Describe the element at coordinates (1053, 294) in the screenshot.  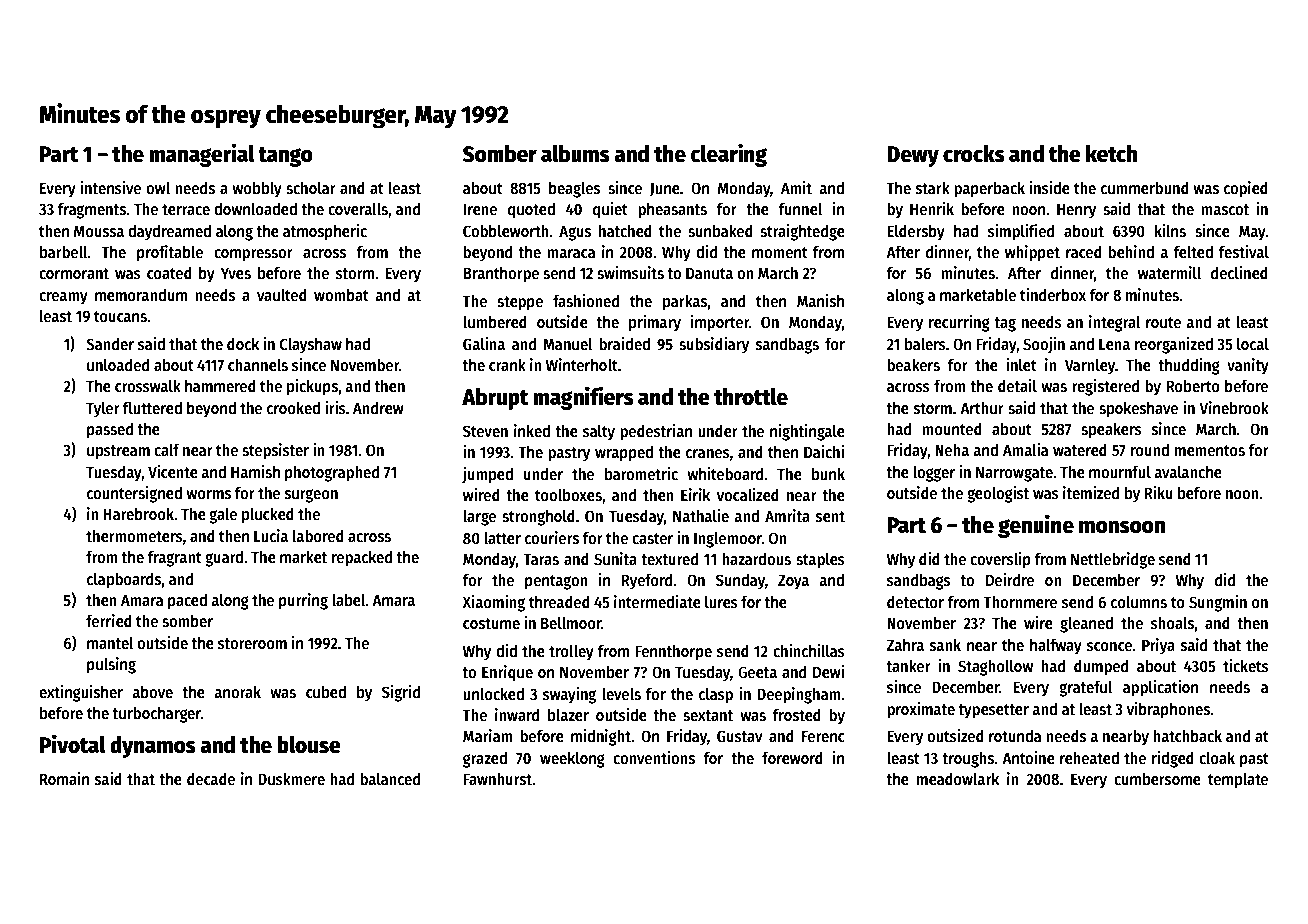
I see `tinderbox` at that location.
